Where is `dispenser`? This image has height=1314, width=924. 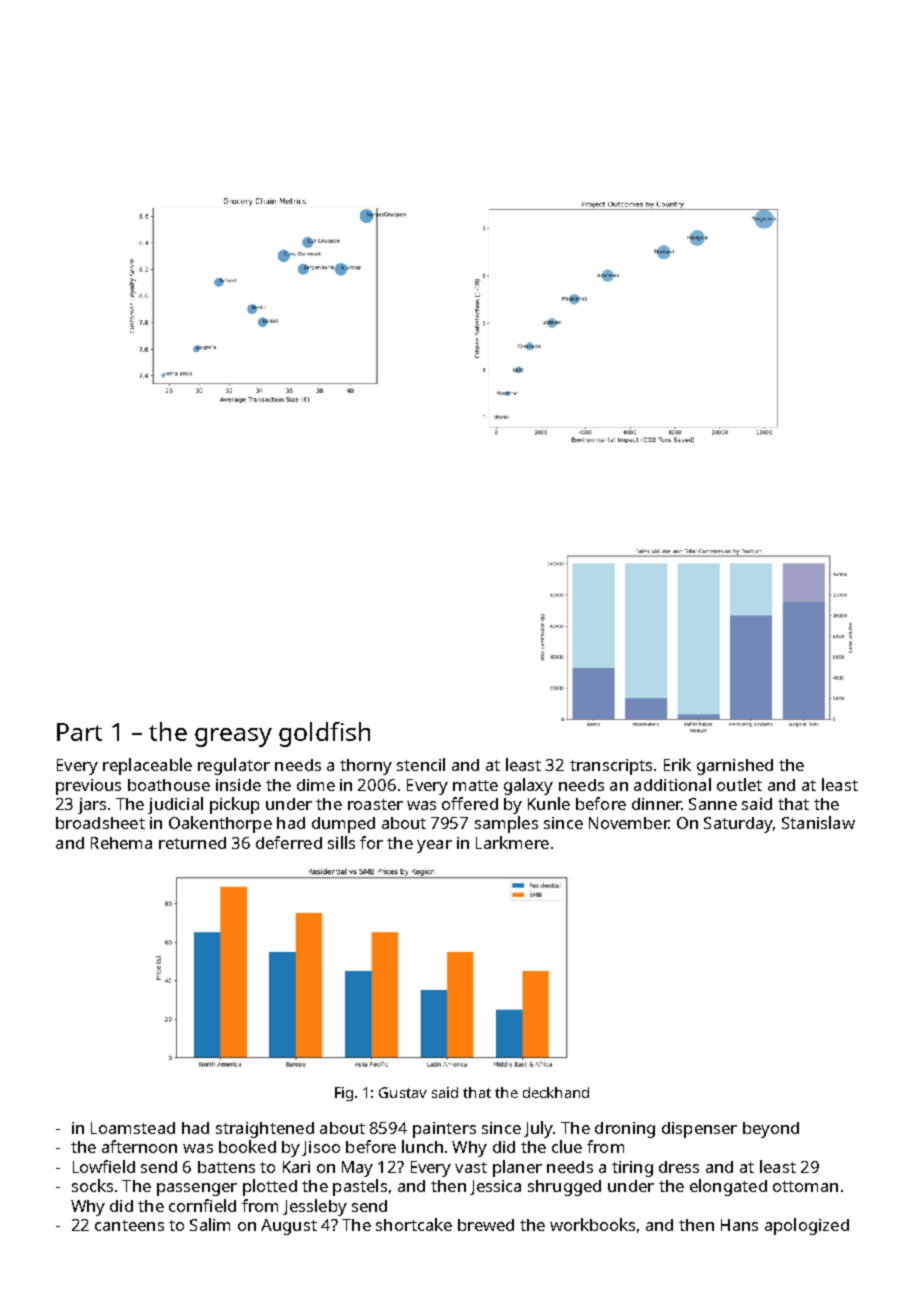 dispenser is located at coordinates (699, 1130).
